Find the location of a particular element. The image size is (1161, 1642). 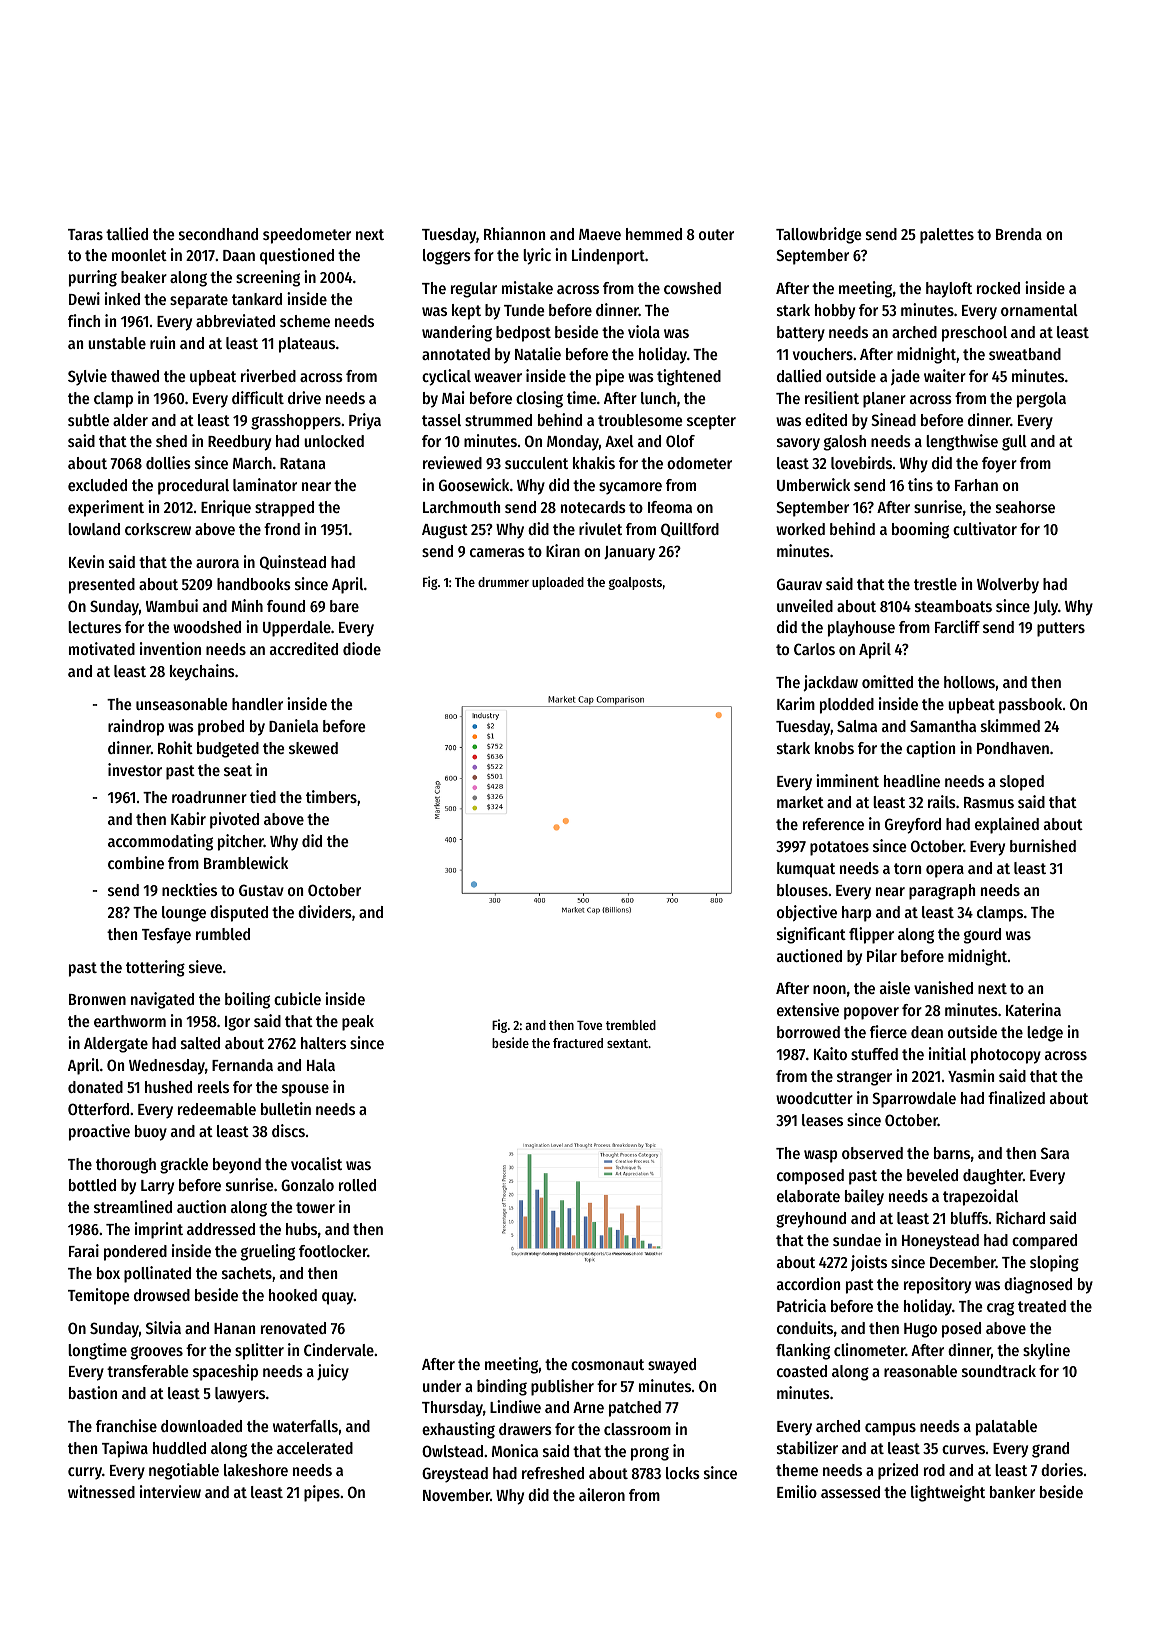

combine is located at coordinates (136, 862).
